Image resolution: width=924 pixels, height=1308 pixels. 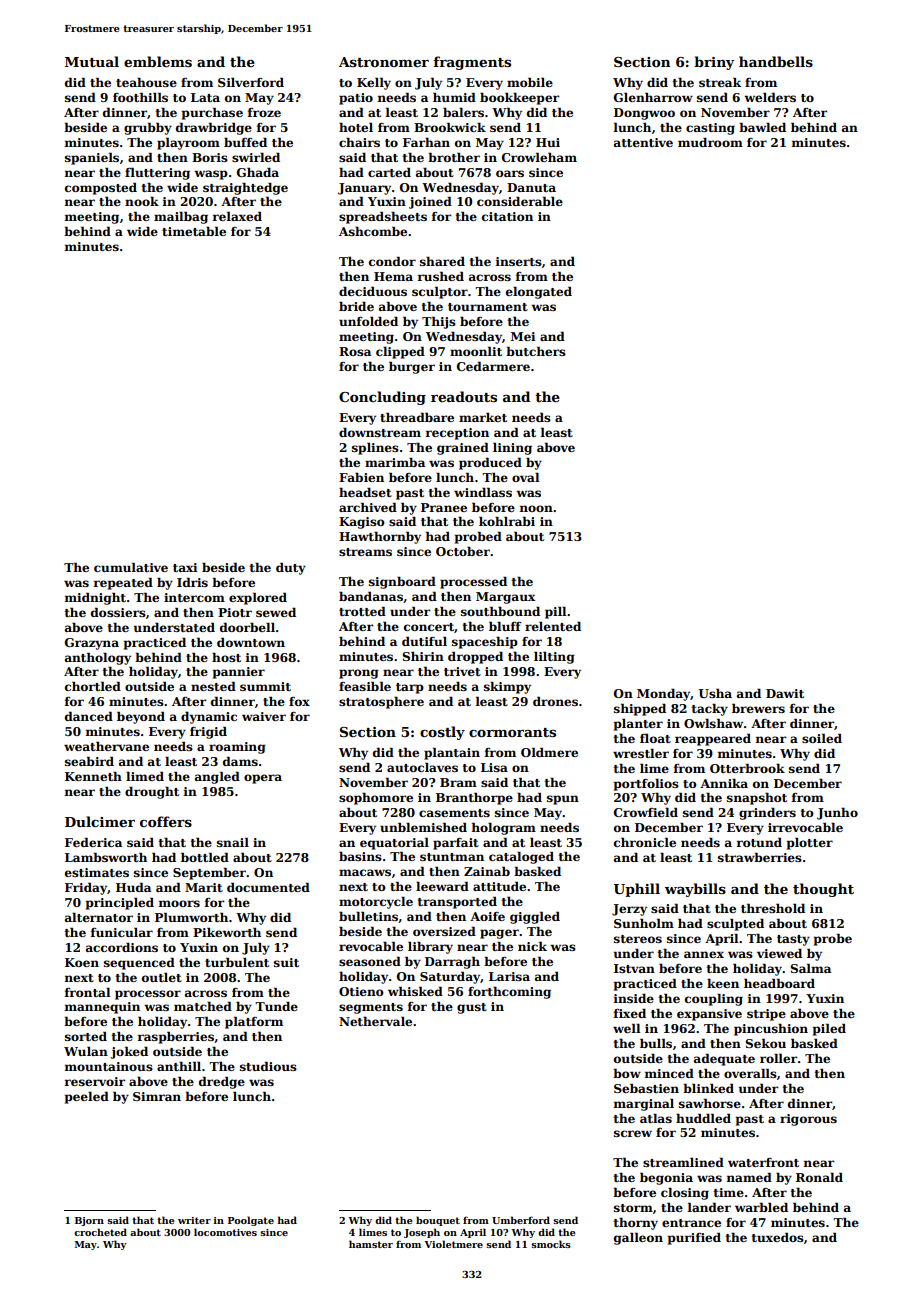 I want to click on soiled, so click(x=822, y=738).
